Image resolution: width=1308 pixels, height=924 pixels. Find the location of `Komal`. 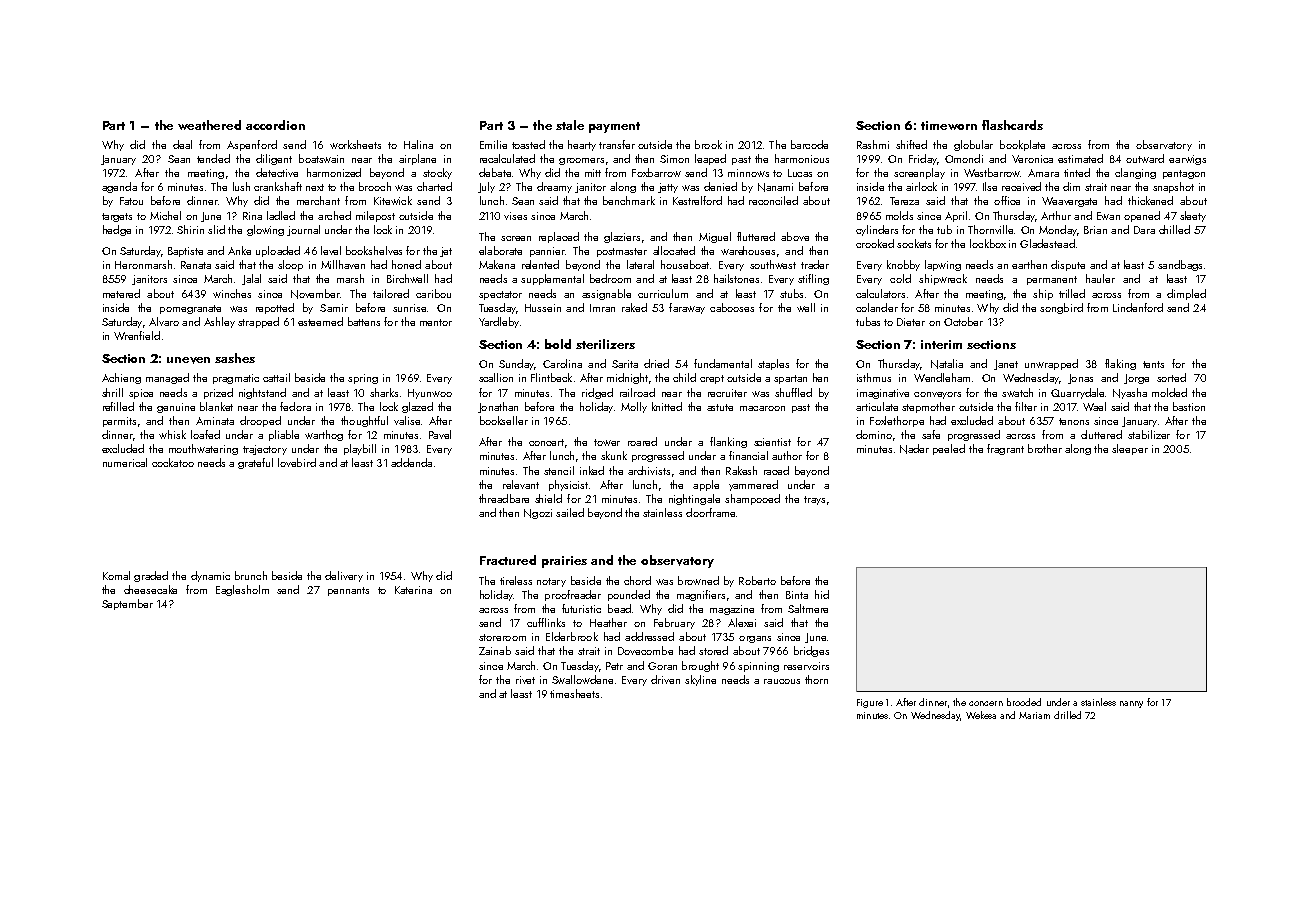

Komal is located at coordinates (116, 575).
